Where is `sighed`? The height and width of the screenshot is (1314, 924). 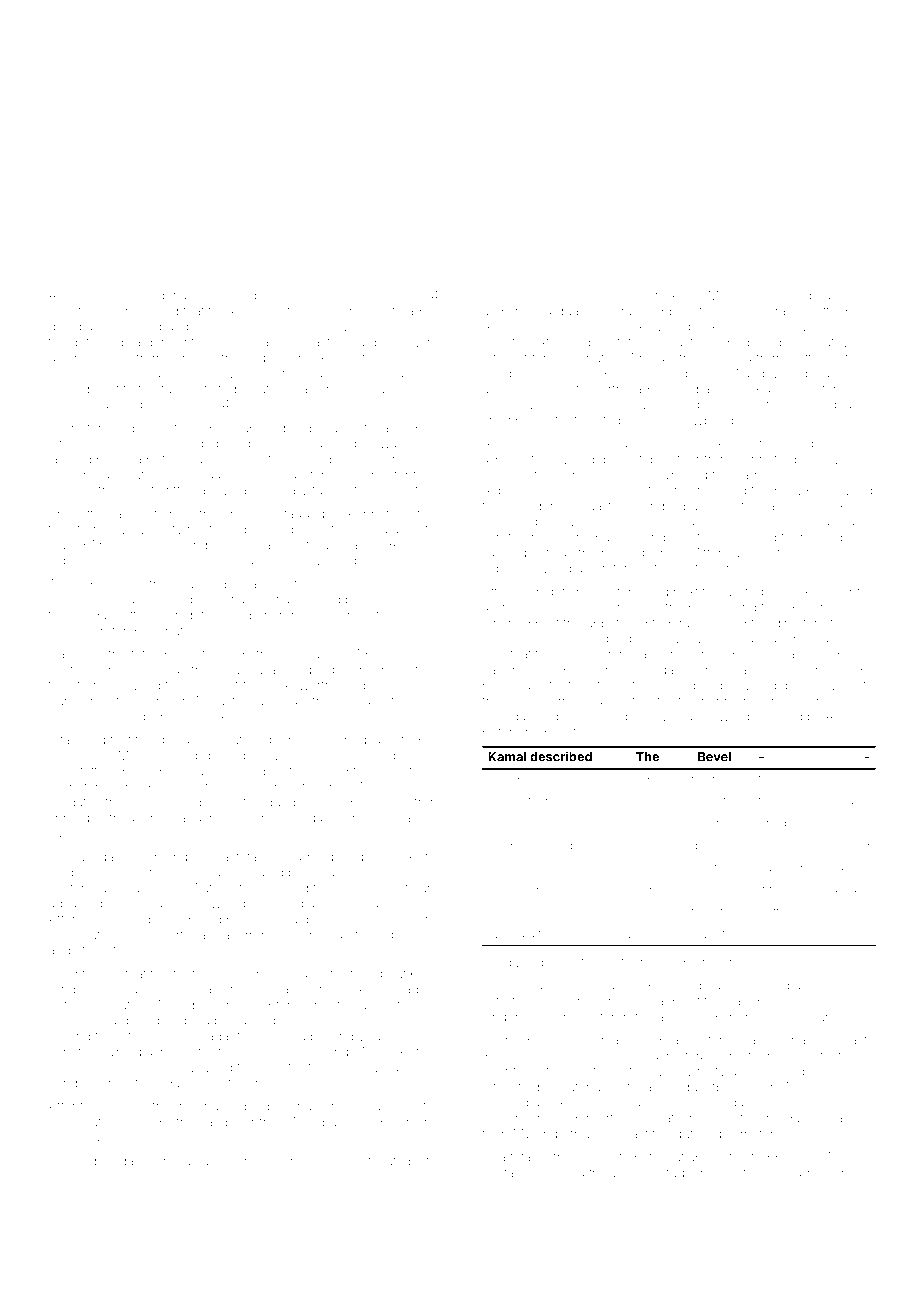
sighed is located at coordinates (502, 569).
